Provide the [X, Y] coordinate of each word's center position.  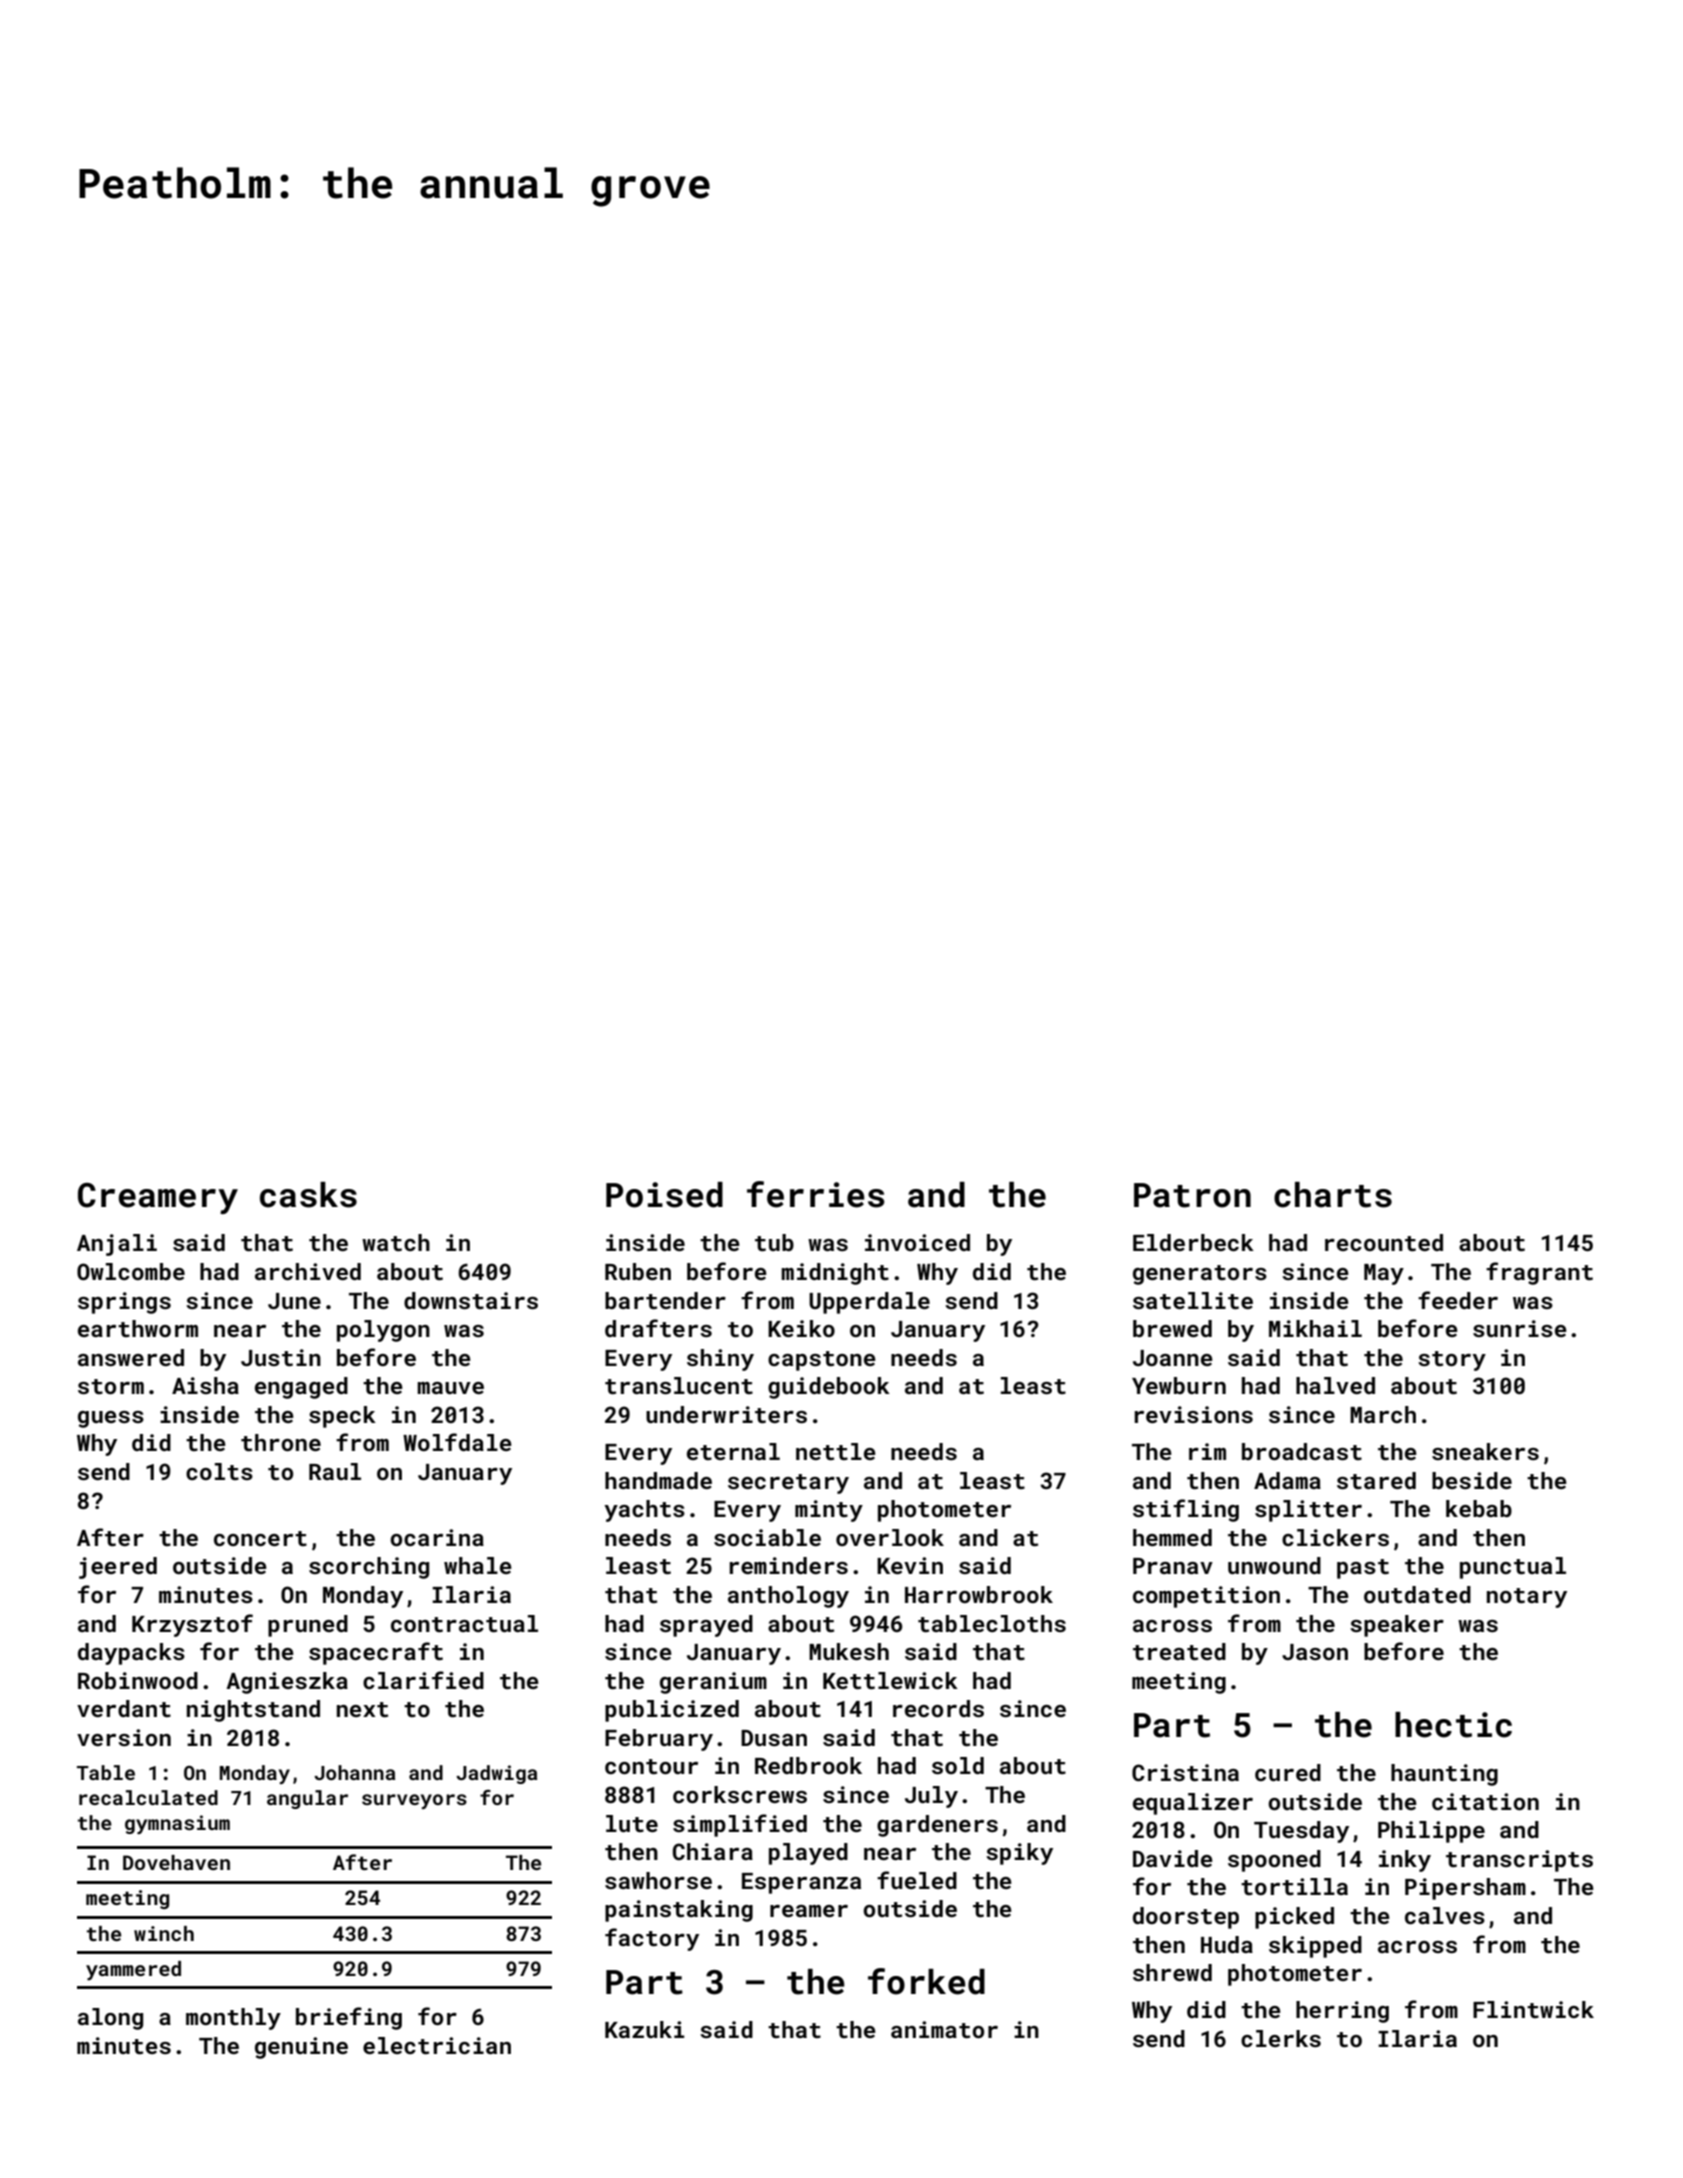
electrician [437, 2045]
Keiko [801, 1328]
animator [944, 2029]
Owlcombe [131, 1271]
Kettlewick [890, 1680]
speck [342, 1417]
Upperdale [869, 1303]
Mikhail [1315, 1328]
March [1383, 1414]
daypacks [131, 1654]
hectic [1453, 1725]
